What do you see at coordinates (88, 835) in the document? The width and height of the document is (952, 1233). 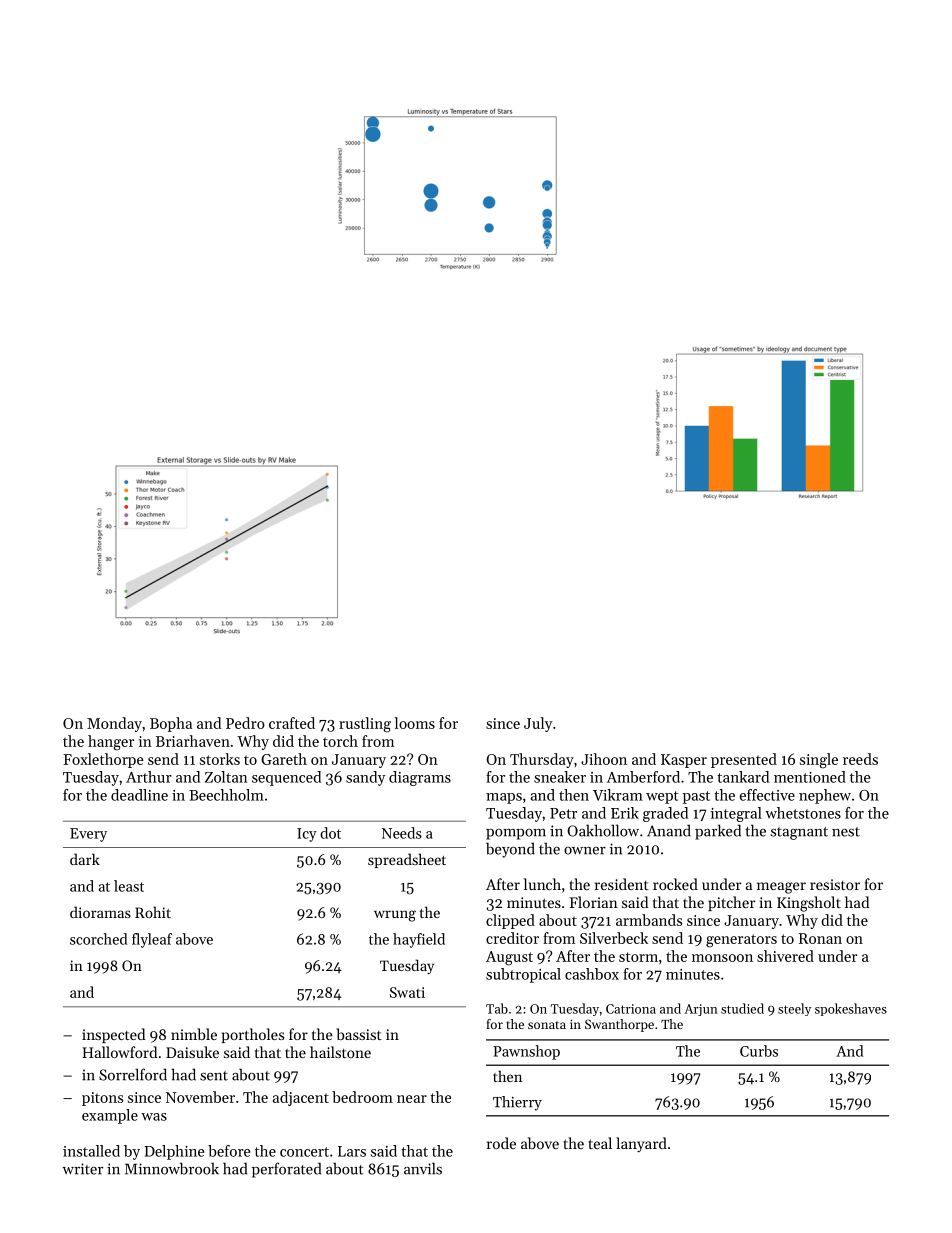 I see `Every` at bounding box center [88, 835].
